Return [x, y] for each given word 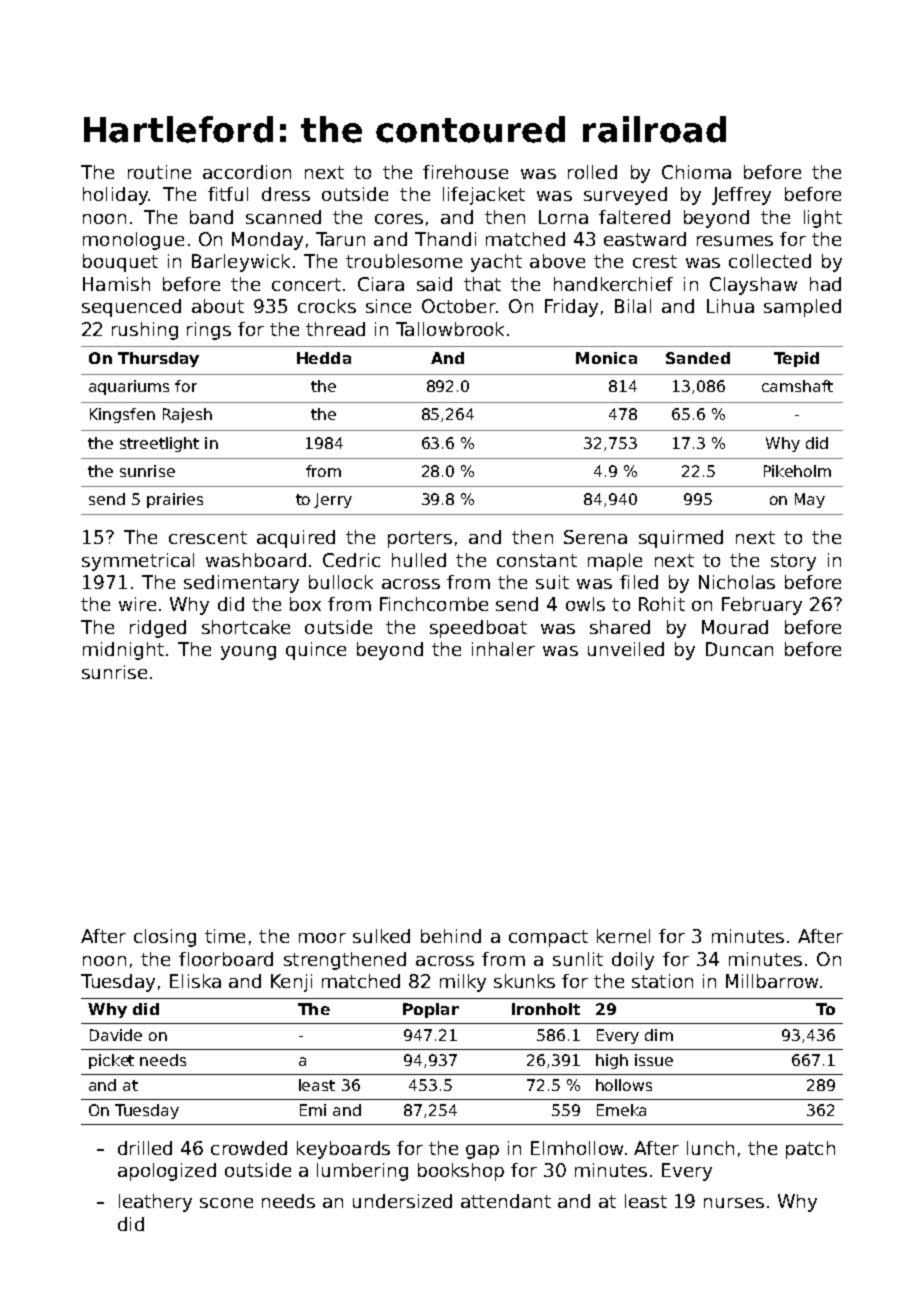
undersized [402, 1201]
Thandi [445, 239]
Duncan [739, 649]
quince [316, 651]
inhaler [503, 649]
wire [137, 604]
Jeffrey [741, 196]
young [248, 653]
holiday [115, 196]
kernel [623, 936]
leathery [155, 1203]
